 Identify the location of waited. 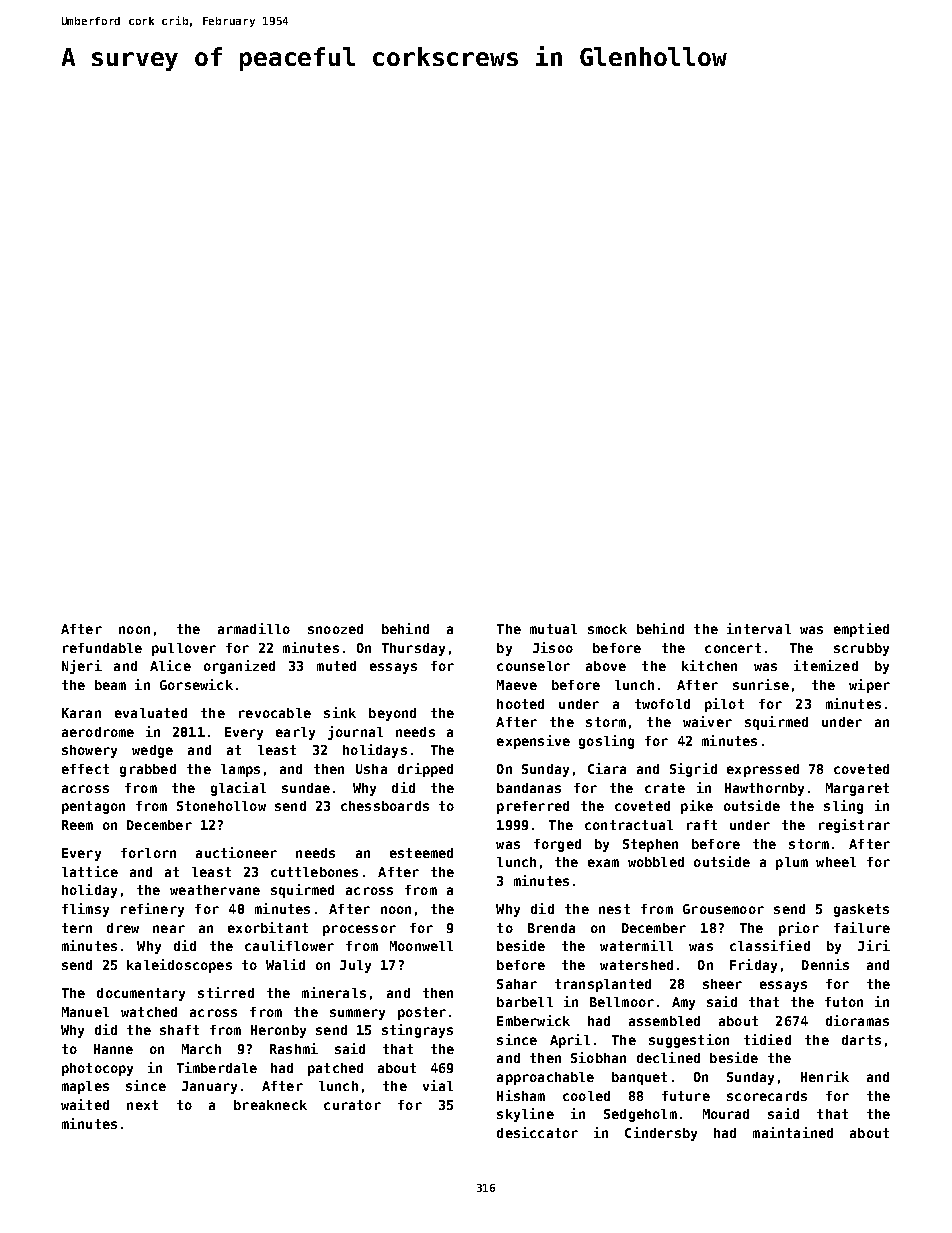
(85, 1104).
